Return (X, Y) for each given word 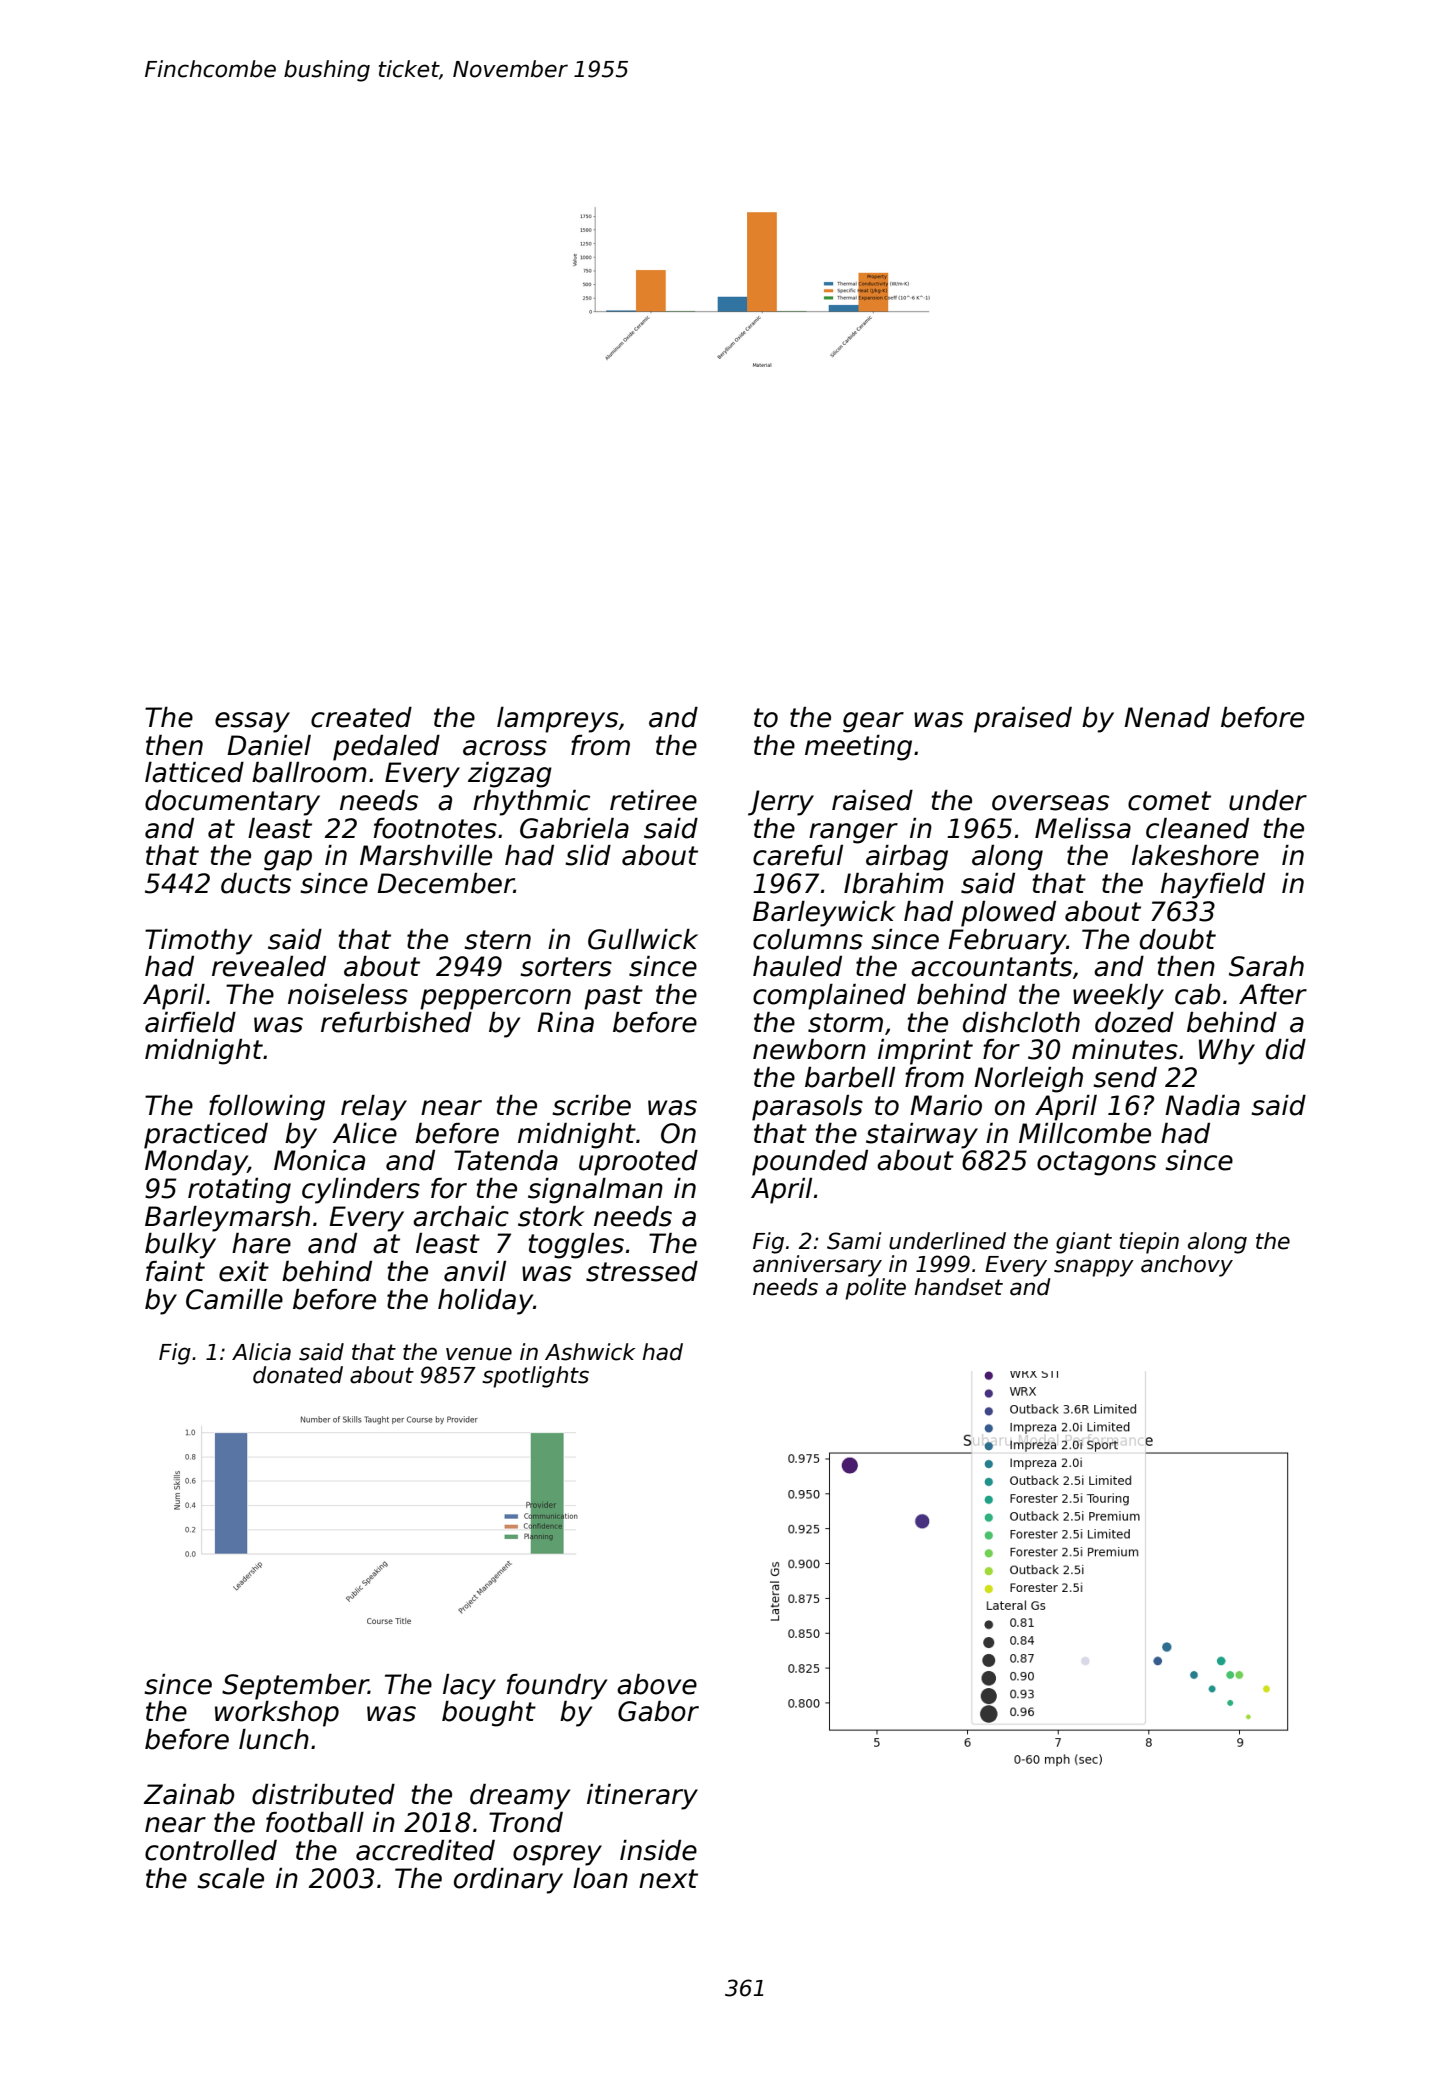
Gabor (658, 1711)
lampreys (557, 720)
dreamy (520, 1797)
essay (252, 722)
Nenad (1167, 717)
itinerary (642, 1797)
